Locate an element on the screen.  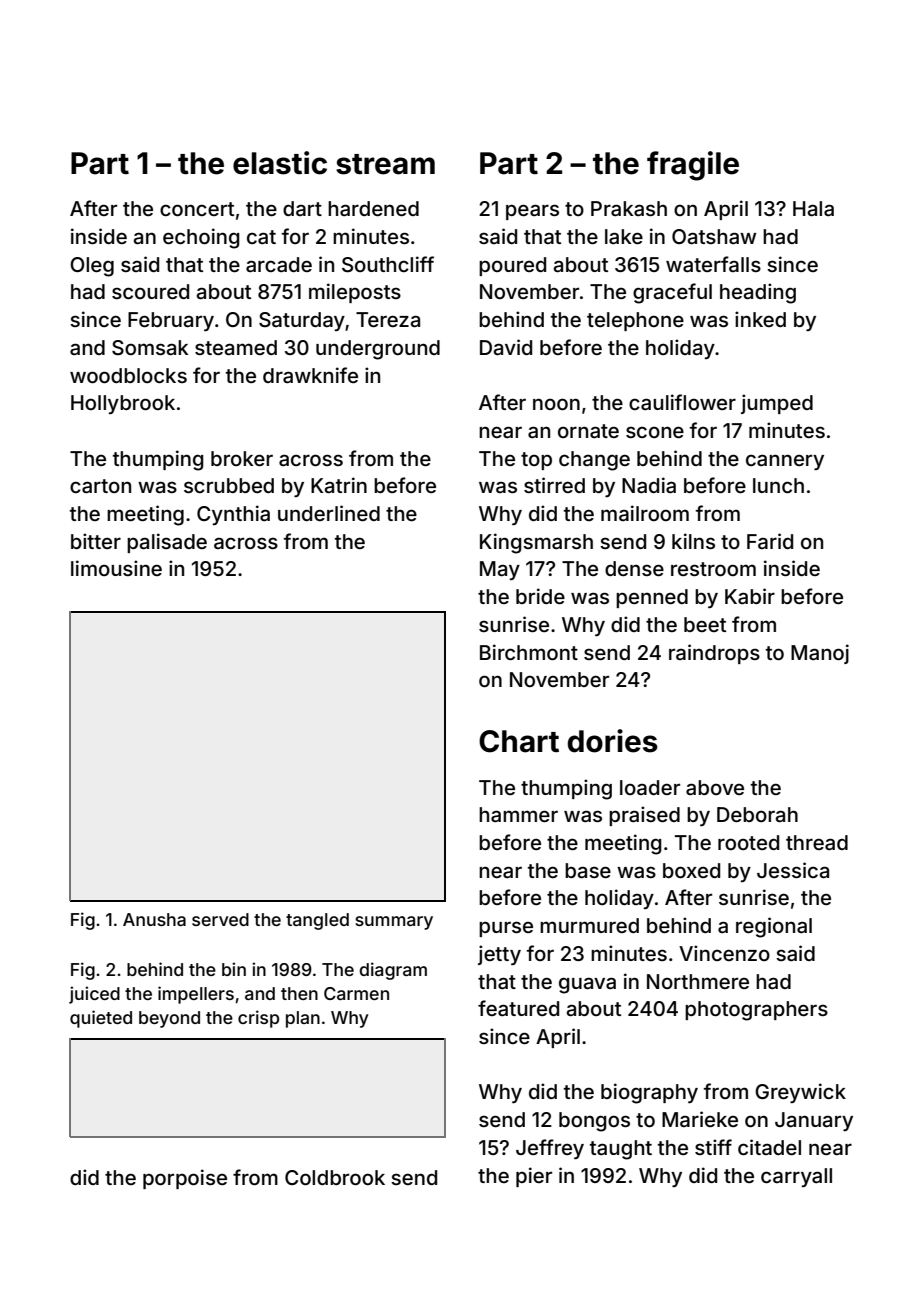
Oleg is located at coordinates (92, 267).
